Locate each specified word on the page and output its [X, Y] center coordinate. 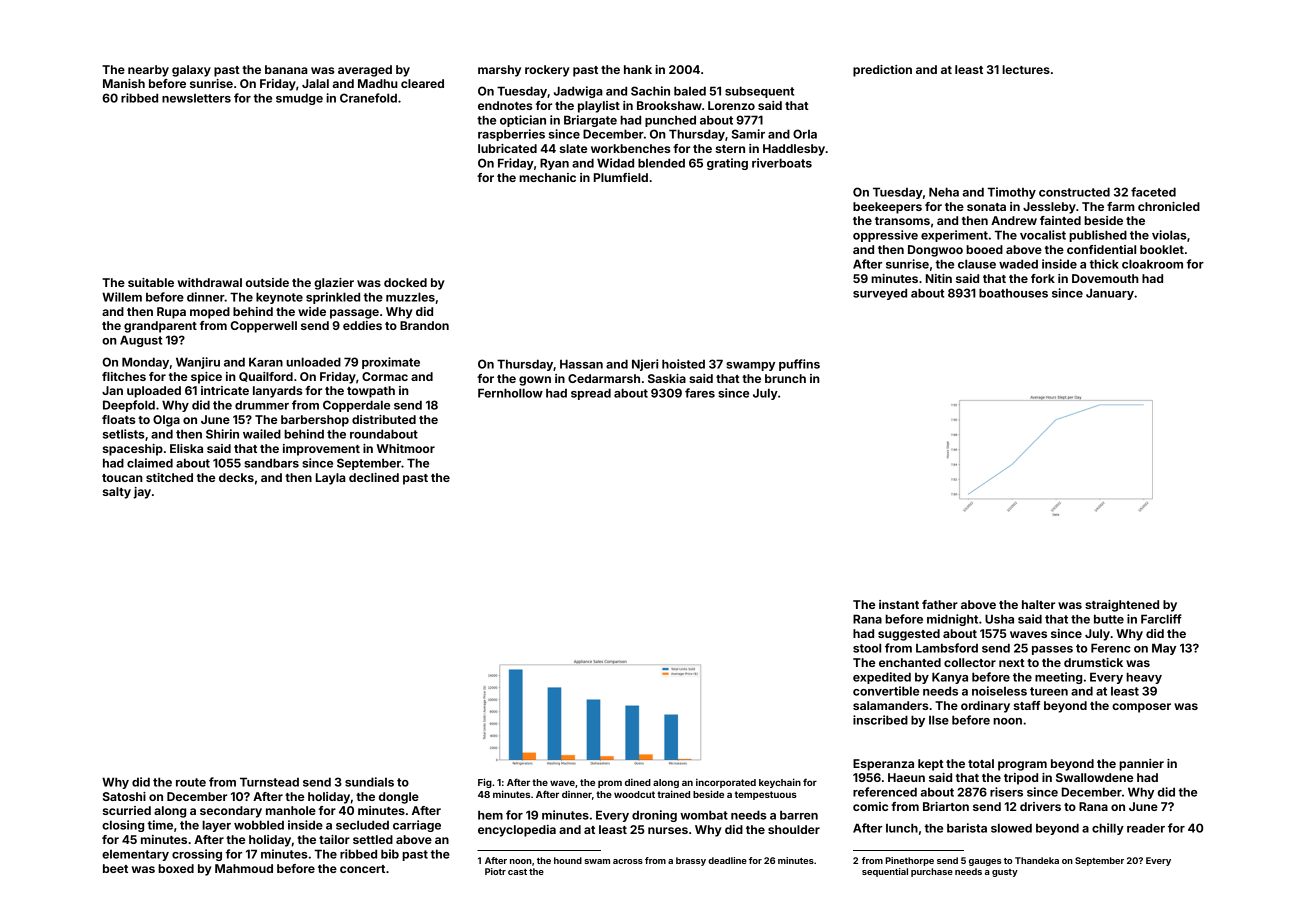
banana [286, 69]
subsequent [759, 92]
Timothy [1011, 193]
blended [661, 163]
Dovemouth [1105, 278]
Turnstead [269, 782]
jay [142, 493]
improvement [321, 450]
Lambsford [947, 648]
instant [899, 604]
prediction [882, 71]
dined [638, 782]
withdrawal [210, 282]
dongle [399, 798]
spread [591, 394]
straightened [1122, 606]
